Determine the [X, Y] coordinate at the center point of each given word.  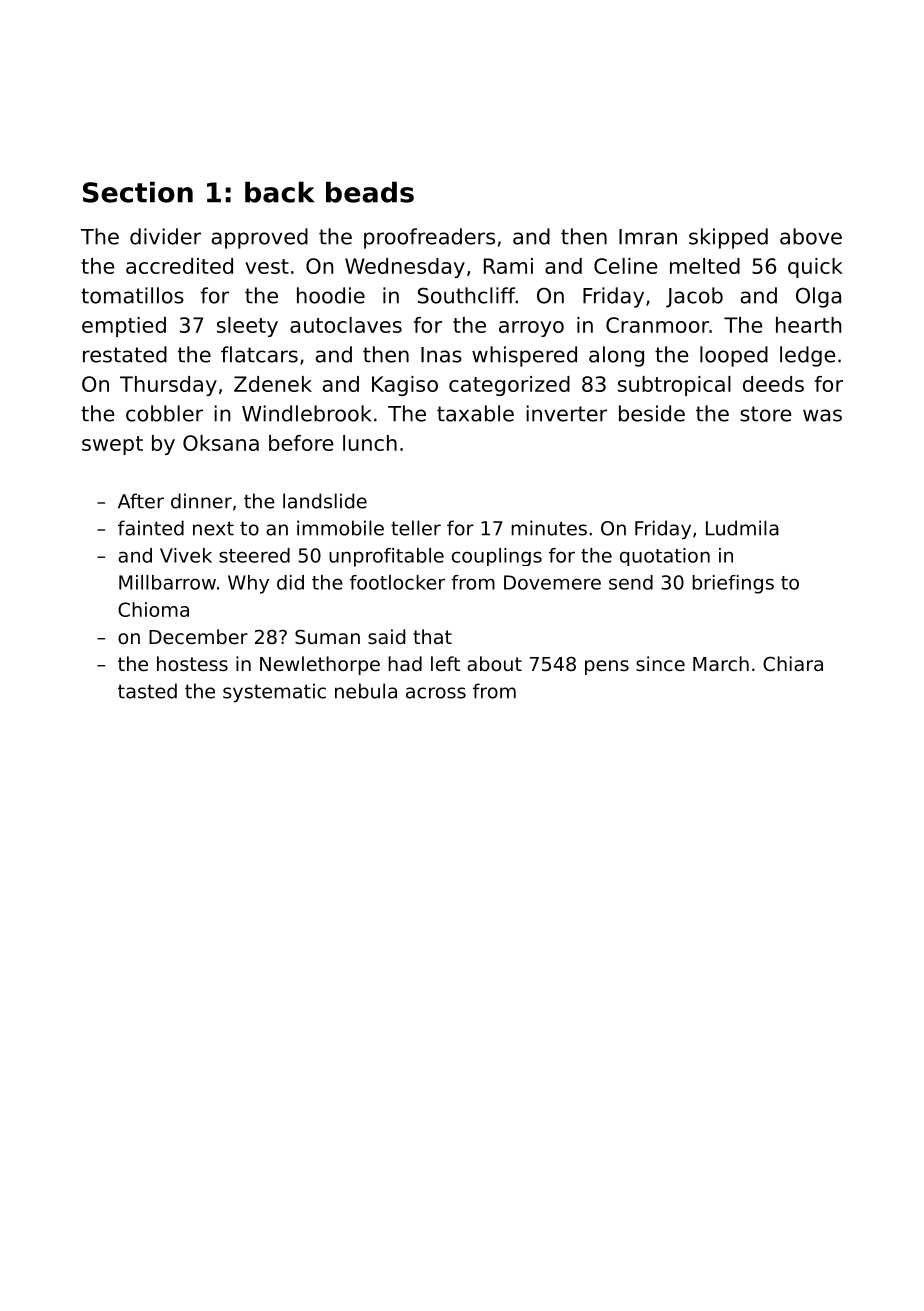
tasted [147, 691]
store [766, 414]
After [141, 501]
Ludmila [742, 528]
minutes [549, 528]
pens [607, 667]
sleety [247, 327]
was [822, 415]
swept [112, 445]
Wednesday [405, 268]
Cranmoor [657, 325]
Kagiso [405, 386]
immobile [340, 528]
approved [260, 238]
